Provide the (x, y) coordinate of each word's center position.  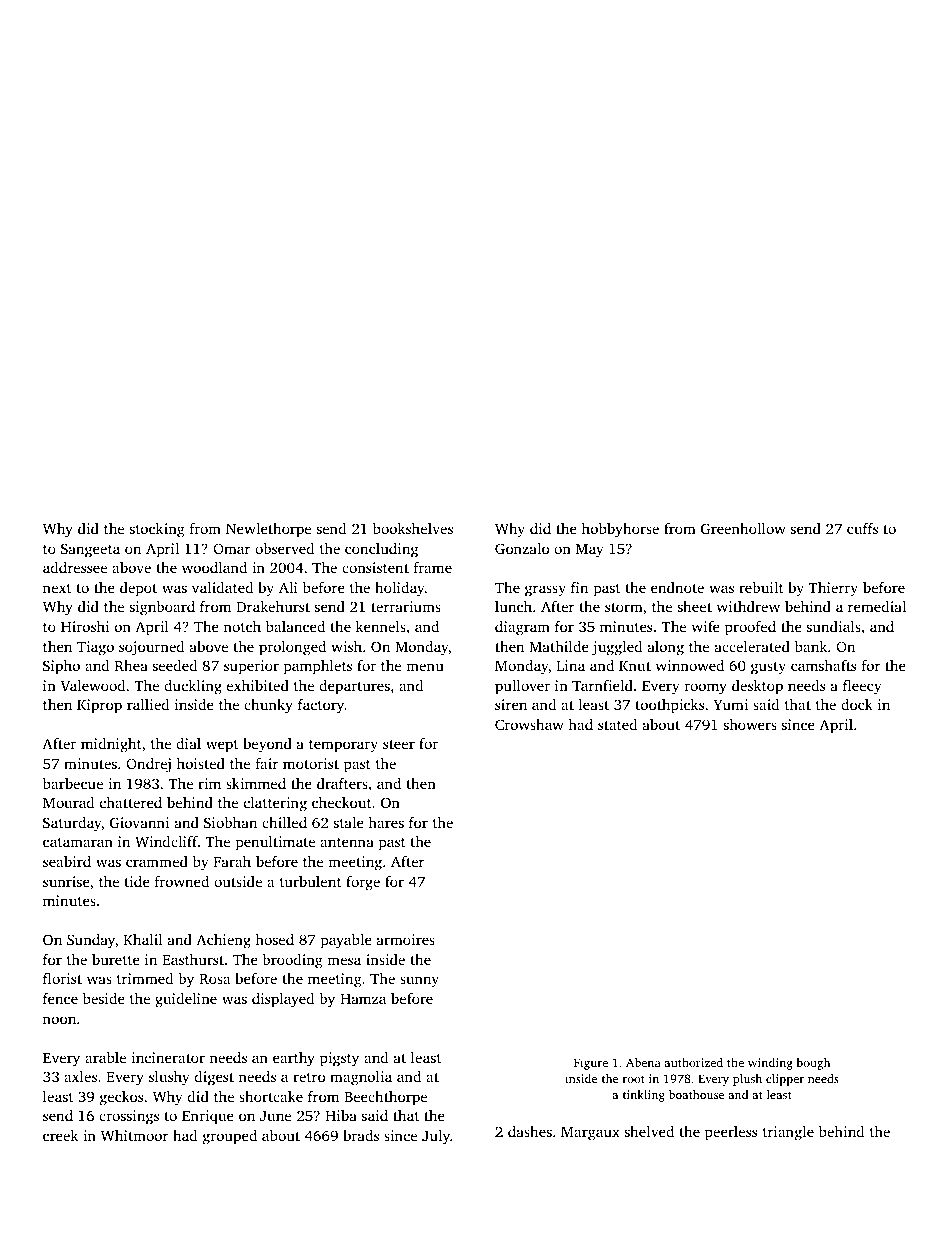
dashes (530, 1131)
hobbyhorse (620, 530)
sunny (419, 982)
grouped (230, 1137)
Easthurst (193, 959)
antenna (347, 842)
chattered (131, 802)
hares (386, 822)
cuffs (862, 528)
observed (285, 548)
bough (813, 1064)
